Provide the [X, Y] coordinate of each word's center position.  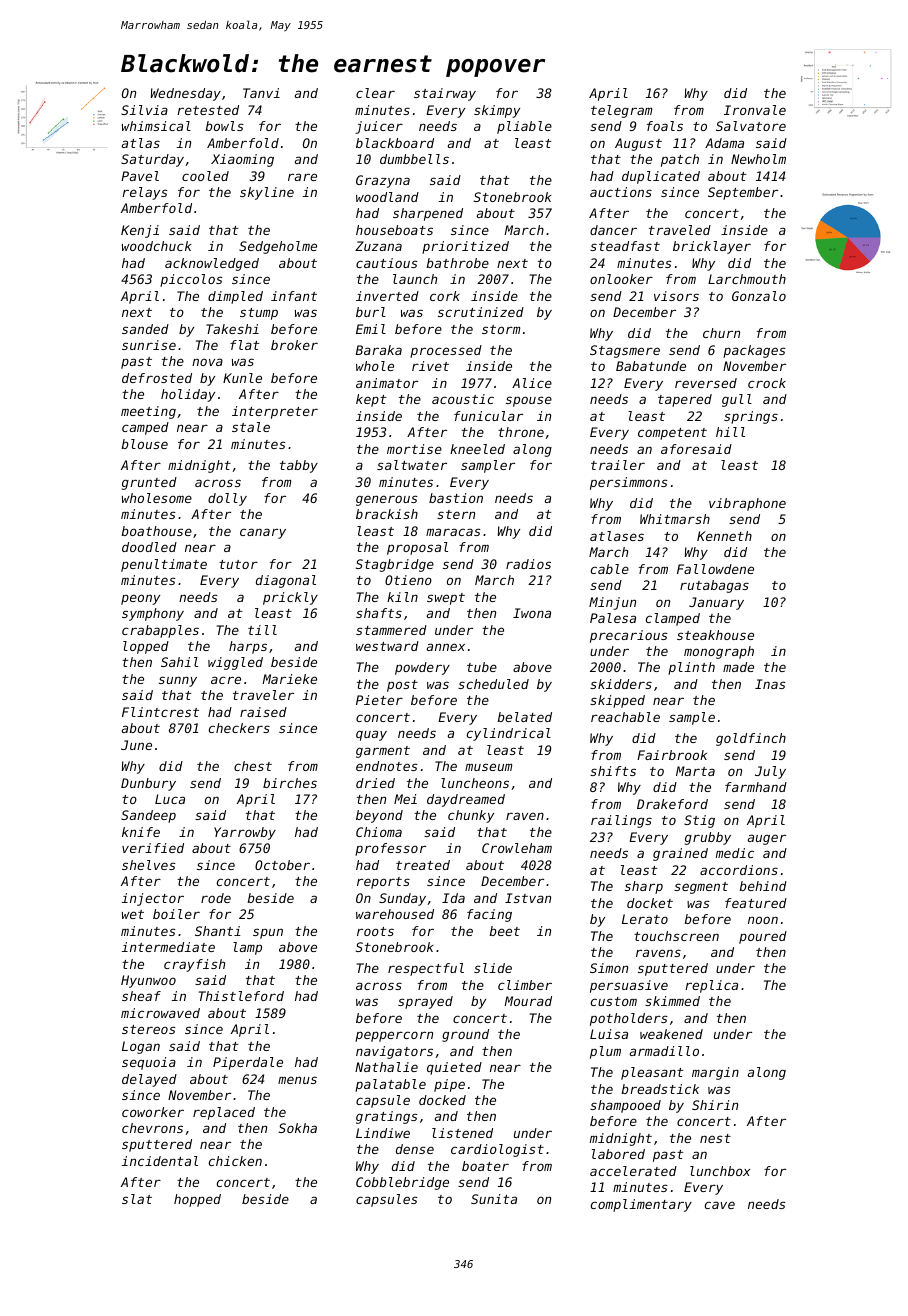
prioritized [465, 247]
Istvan [528, 898]
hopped [197, 1200]
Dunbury [148, 784]
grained [680, 854]
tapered [685, 400]
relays [145, 193]
